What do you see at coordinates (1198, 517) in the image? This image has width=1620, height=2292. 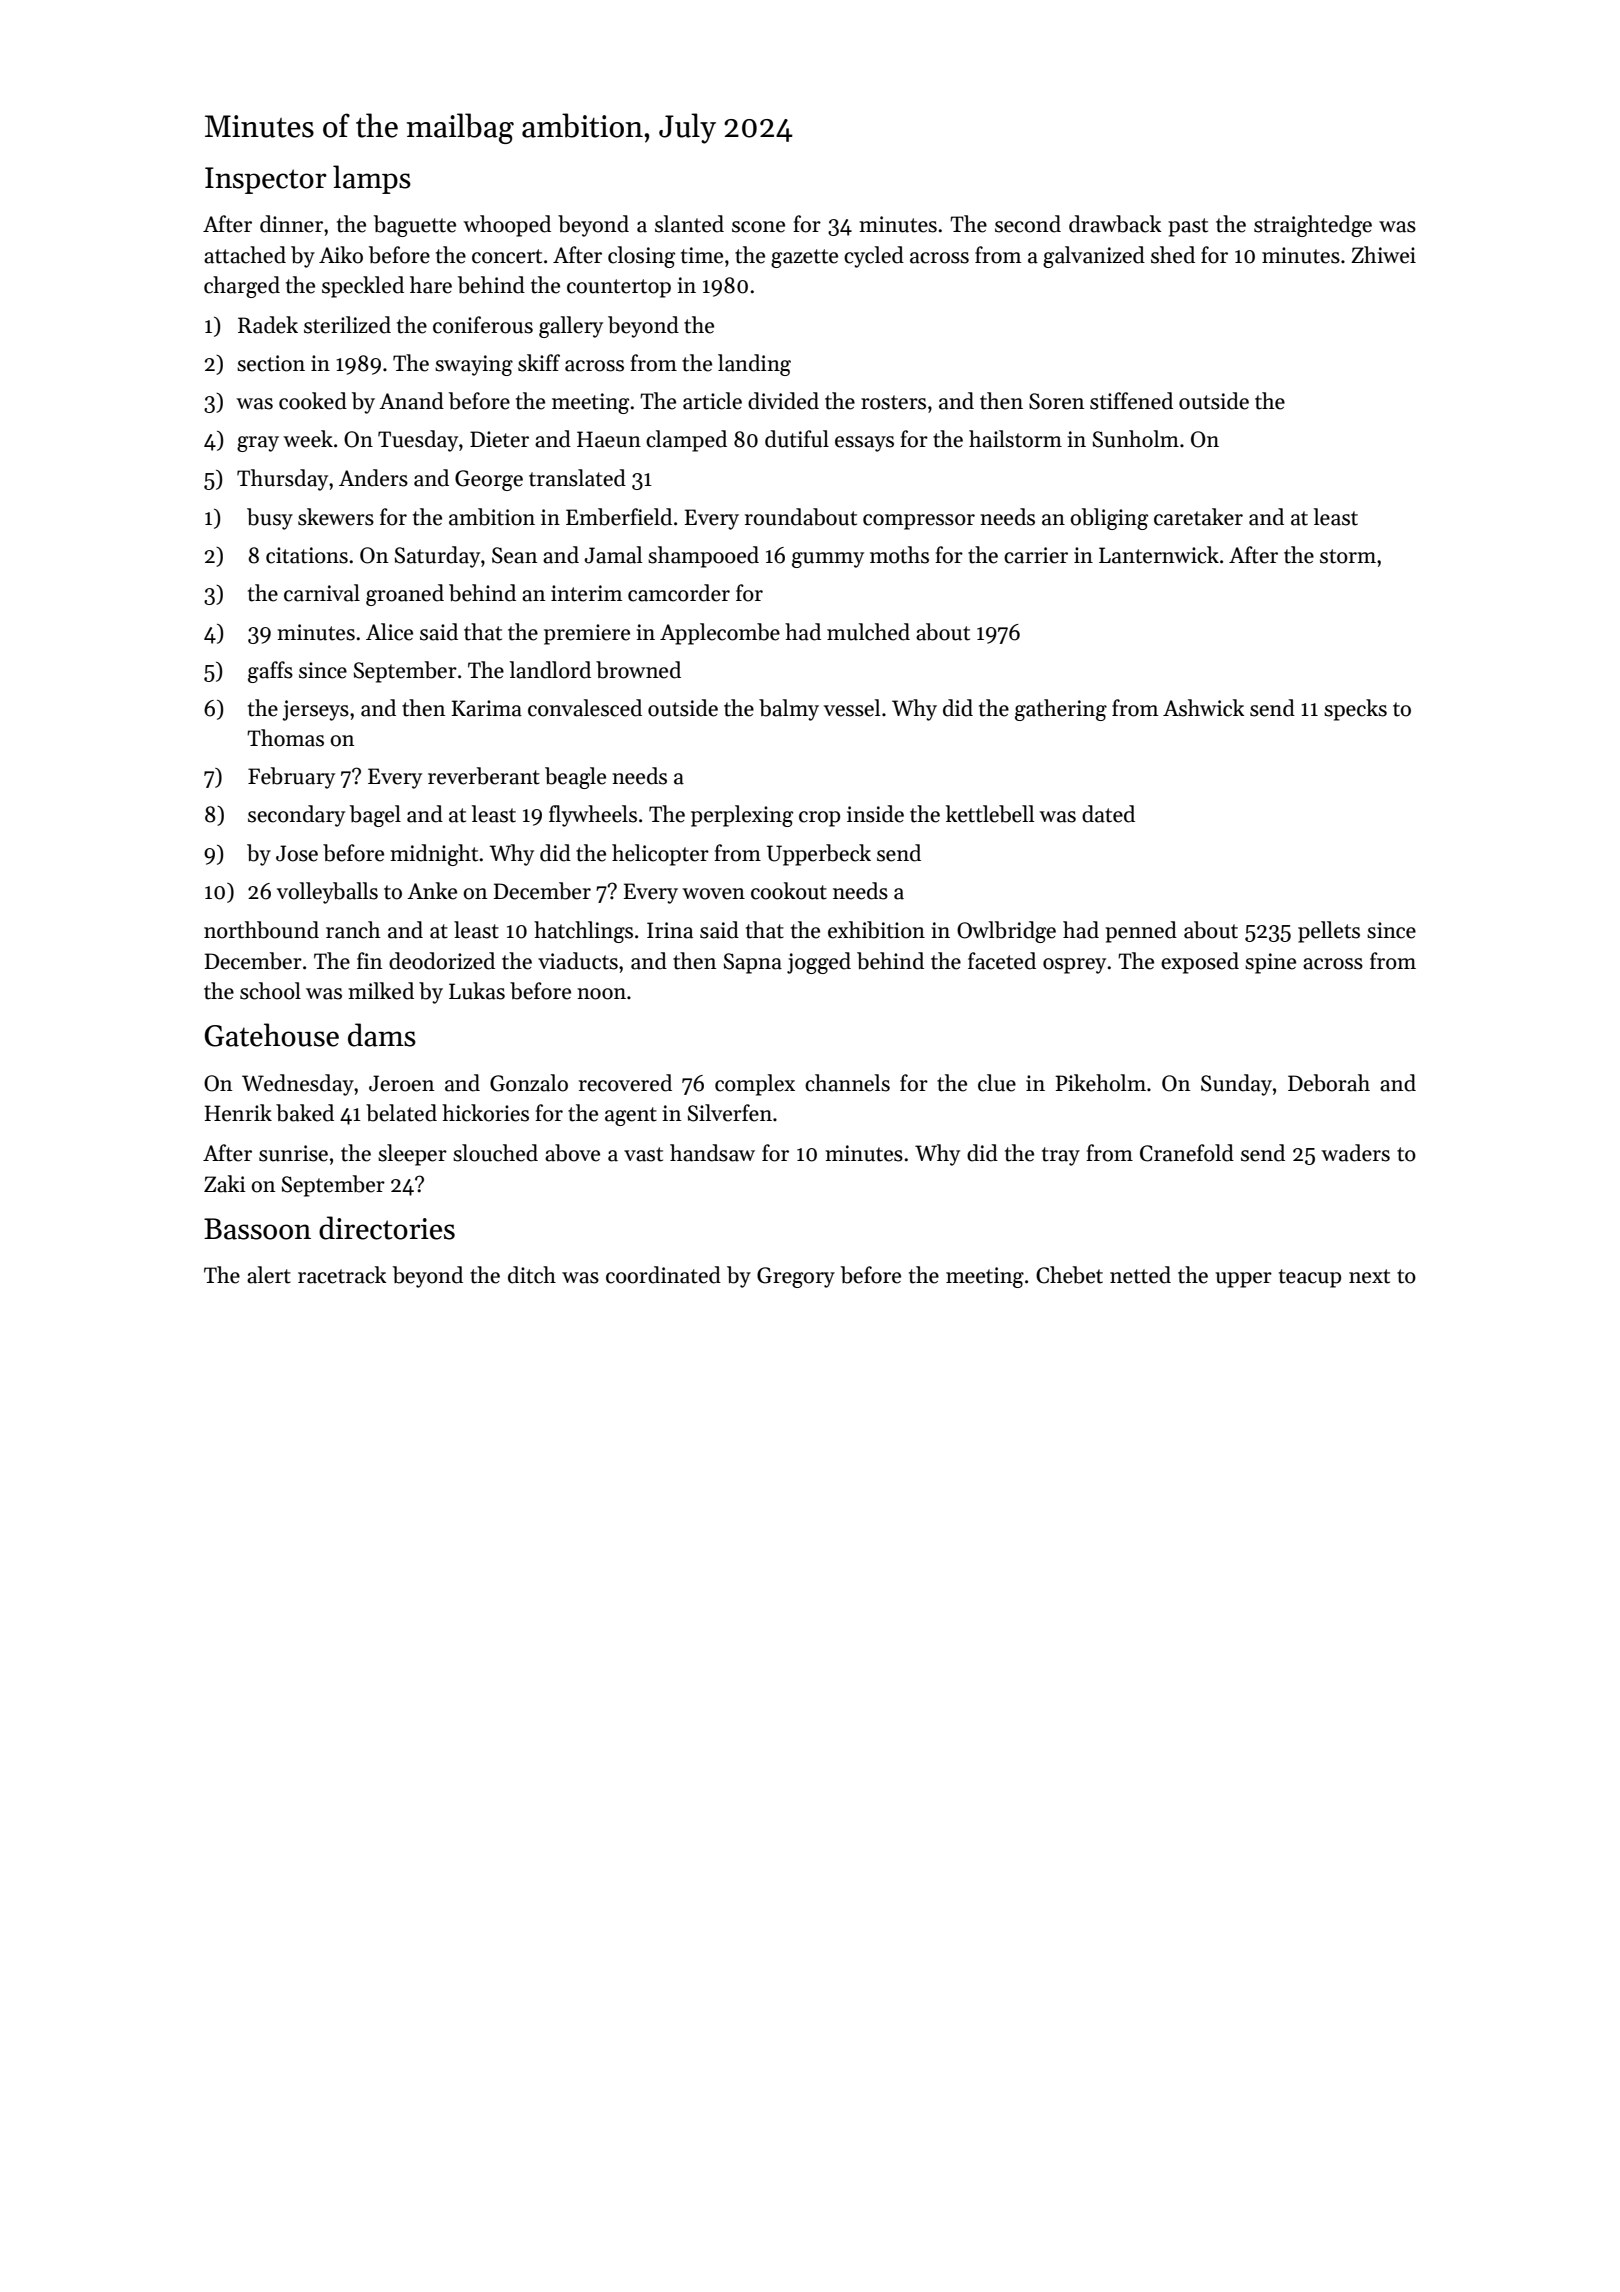 I see `caretaker` at bounding box center [1198, 517].
